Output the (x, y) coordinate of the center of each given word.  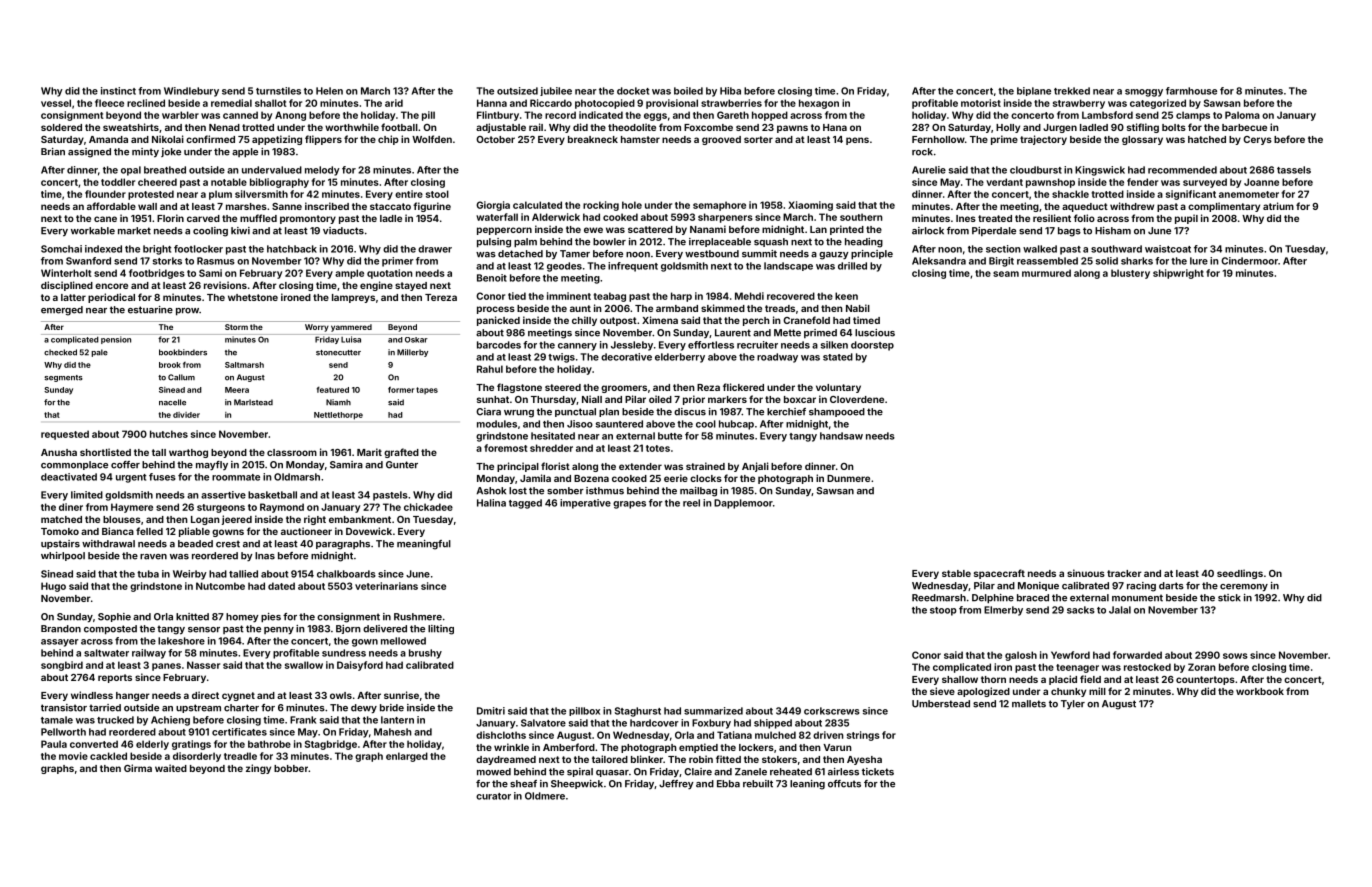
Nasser (203, 665)
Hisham (1113, 231)
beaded (195, 544)
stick (1229, 598)
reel (691, 503)
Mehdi (749, 296)
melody (322, 171)
